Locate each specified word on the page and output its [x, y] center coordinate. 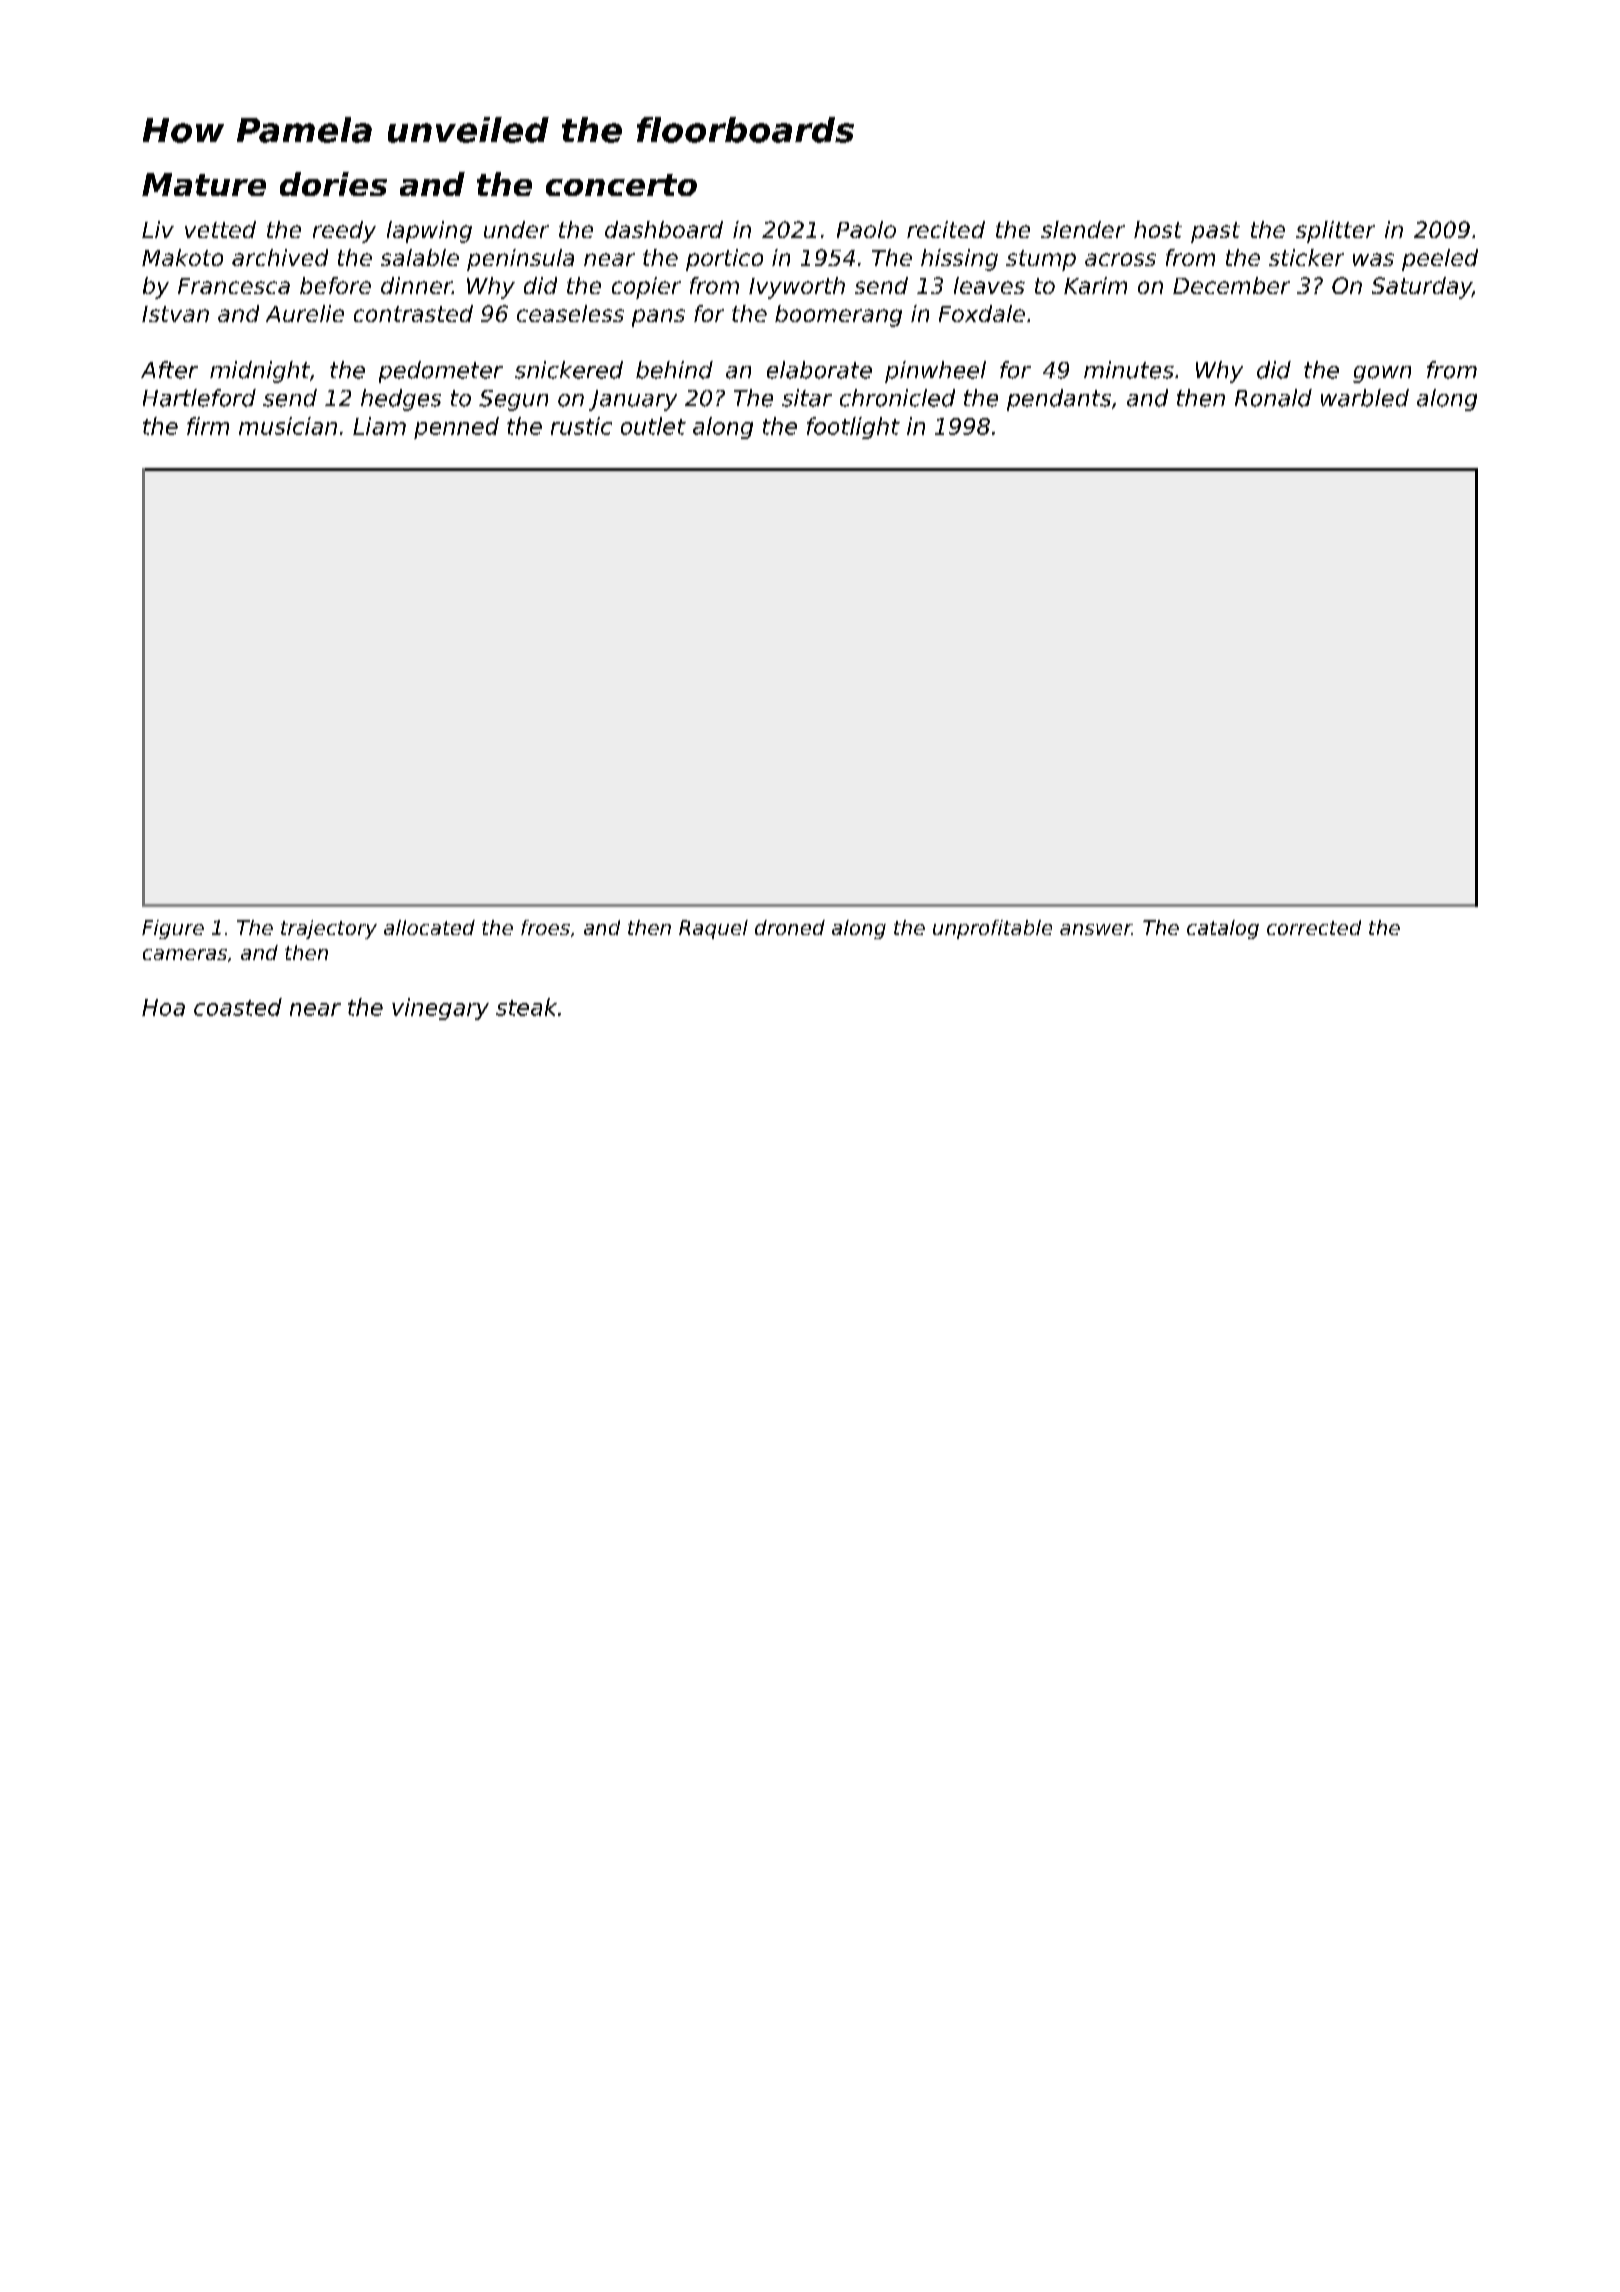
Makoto [182, 257]
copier [646, 288]
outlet [653, 426]
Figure [173, 929]
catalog [1223, 929]
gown [1382, 374]
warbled [1365, 398]
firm [208, 426]
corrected [1314, 927]
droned [790, 927]
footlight [853, 428]
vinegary [440, 1009]
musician [288, 426]
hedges [401, 400]
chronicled [897, 398]
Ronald [1273, 398]
